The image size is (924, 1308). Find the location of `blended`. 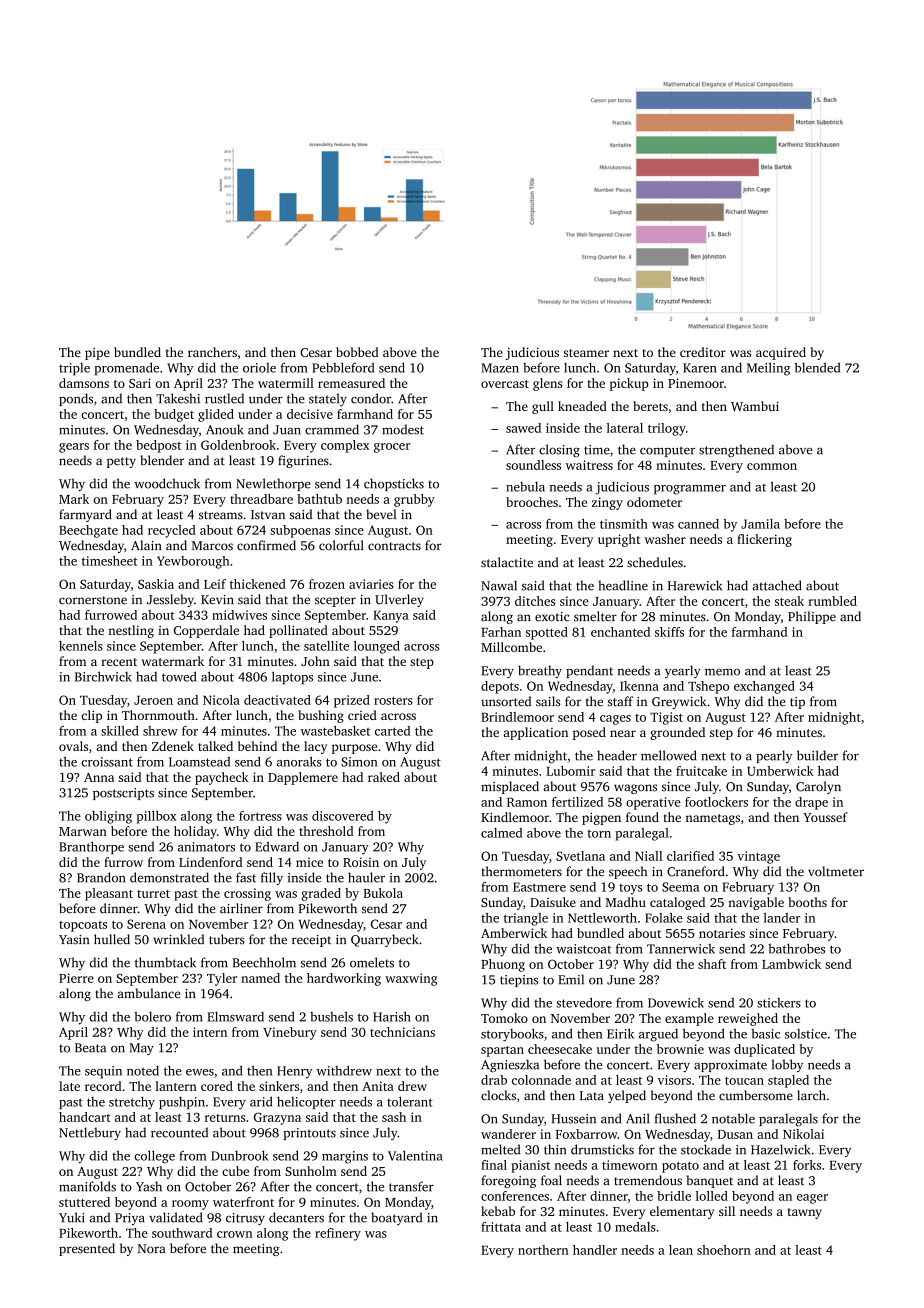

blended is located at coordinates (817, 367).
